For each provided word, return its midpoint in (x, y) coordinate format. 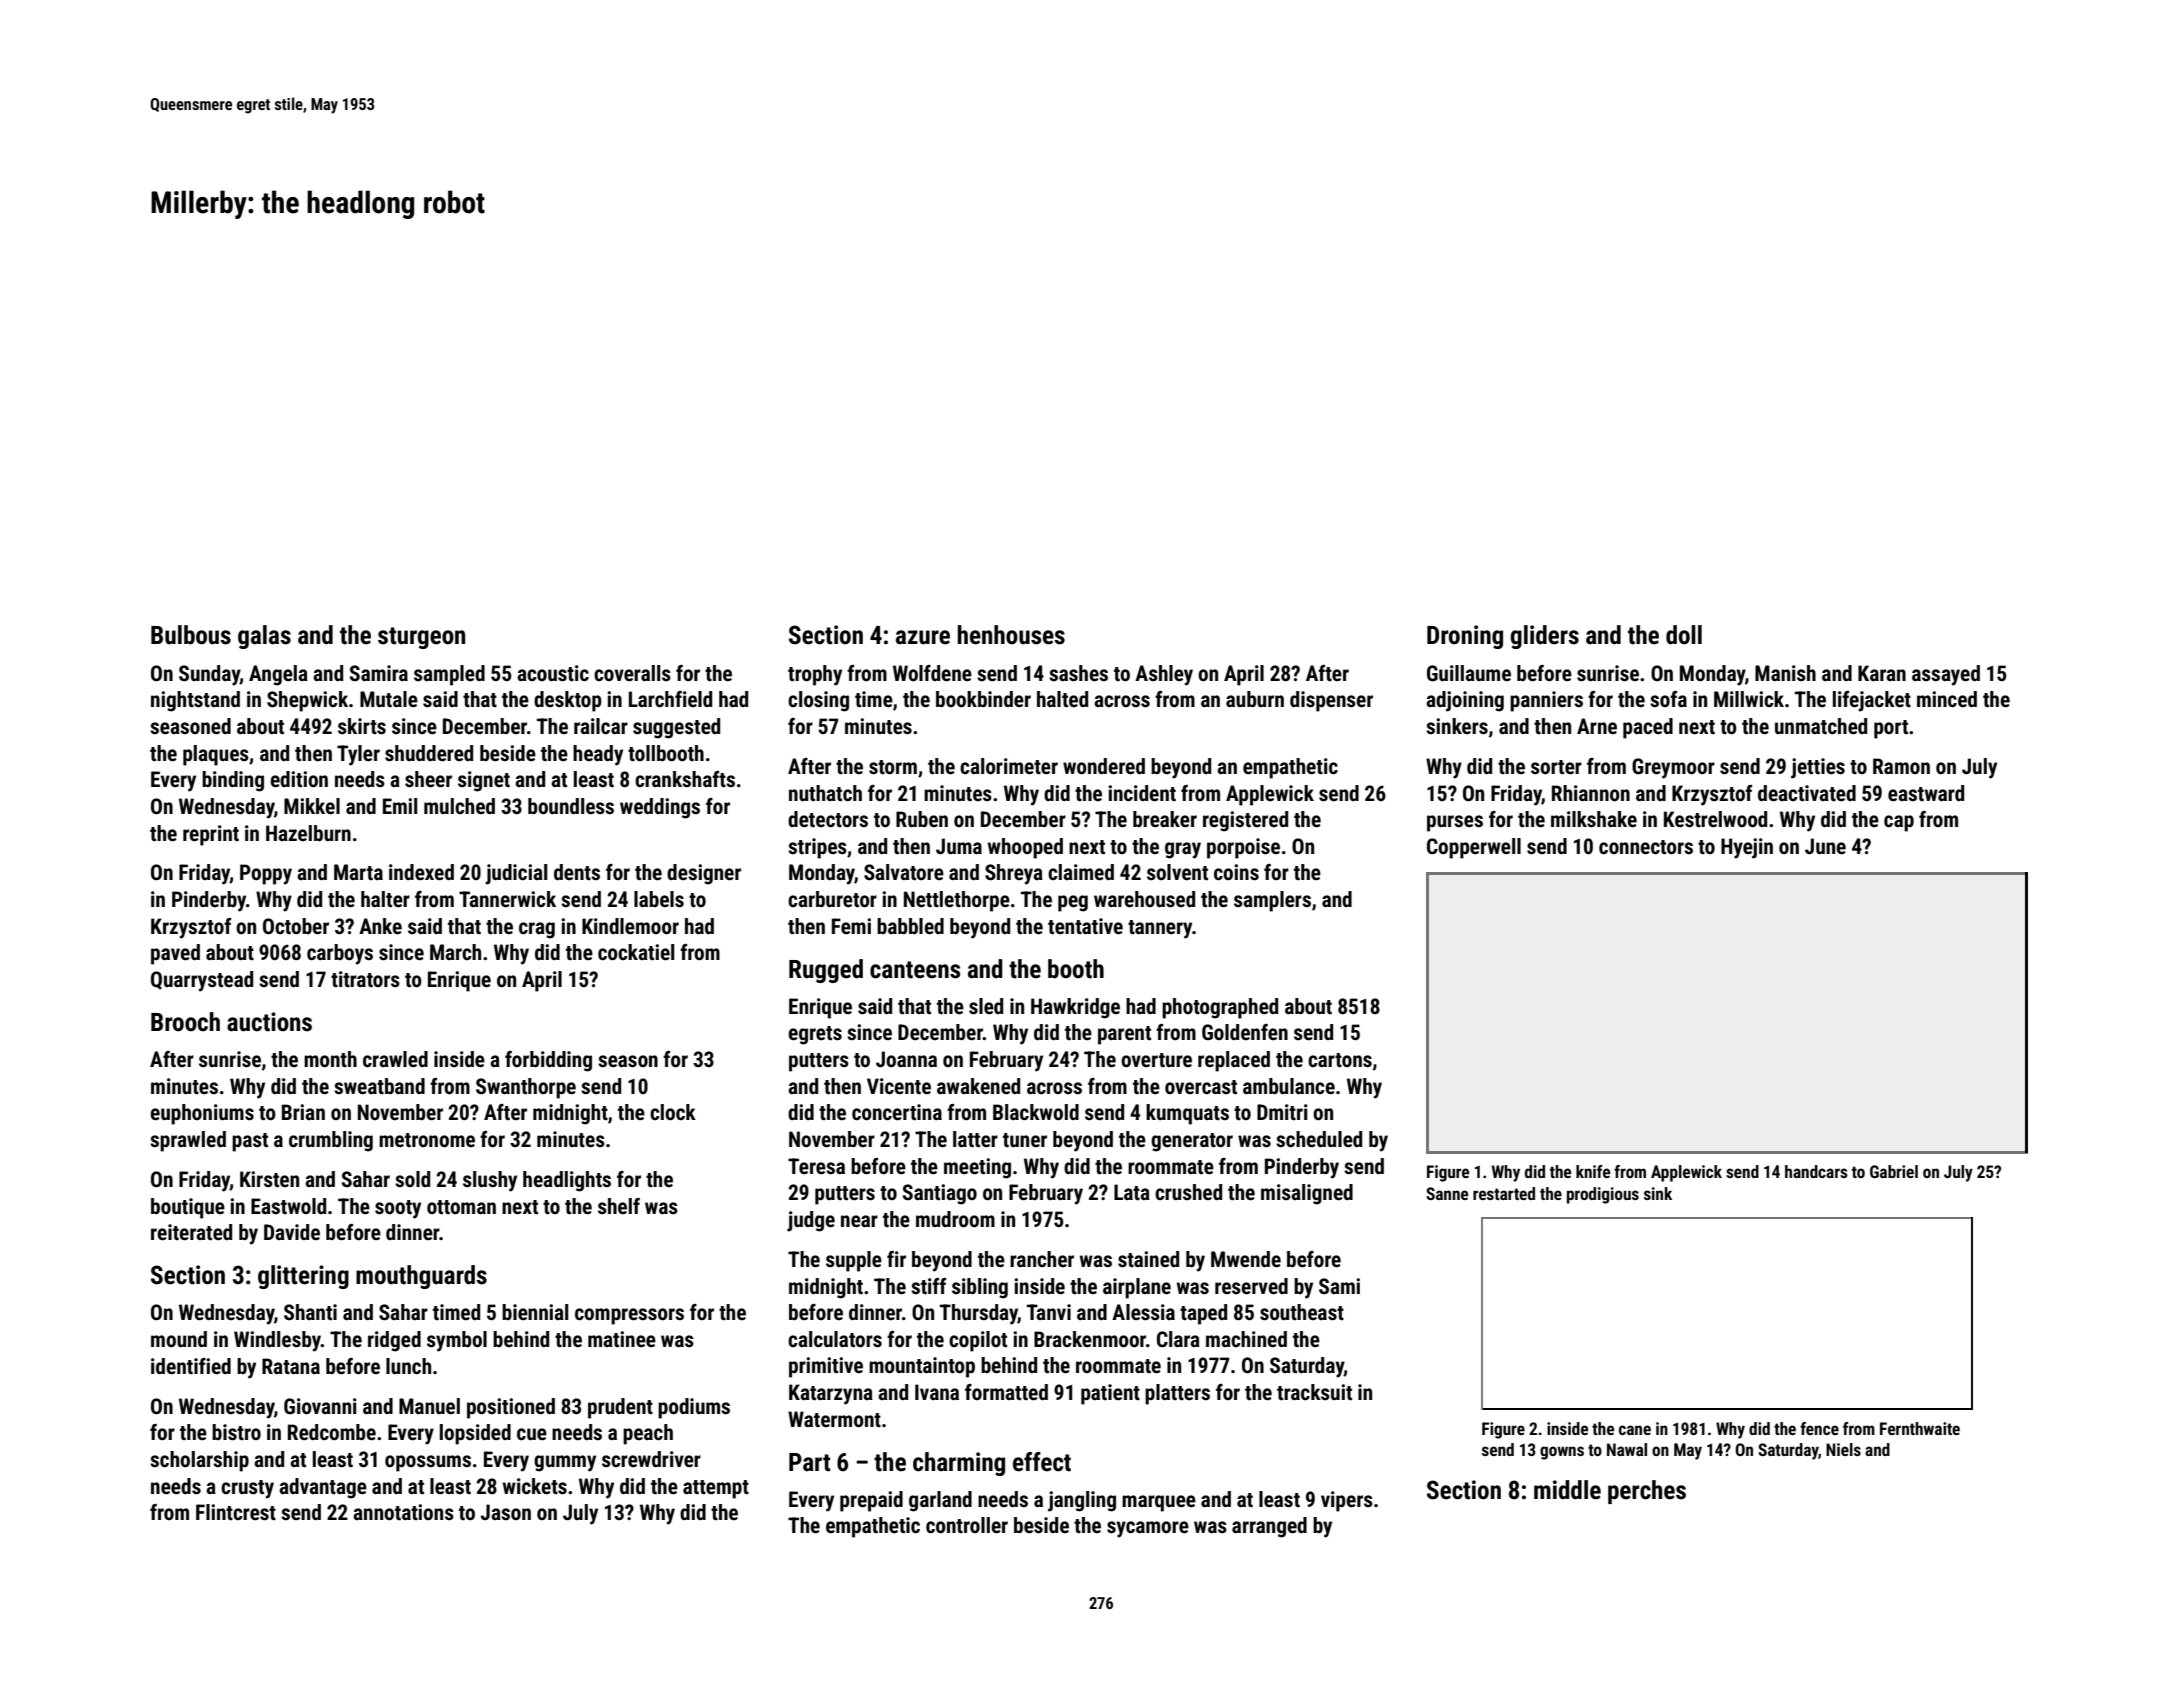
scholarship (199, 1461)
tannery (1160, 929)
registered (1245, 821)
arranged (1269, 1527)
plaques (216, 755)
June (1825, 846)
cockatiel (636, 952)
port (1891, 729)
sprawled (188, 1141)
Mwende (1246, 1259)
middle (1567, 1490)
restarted (1504, 1193)
